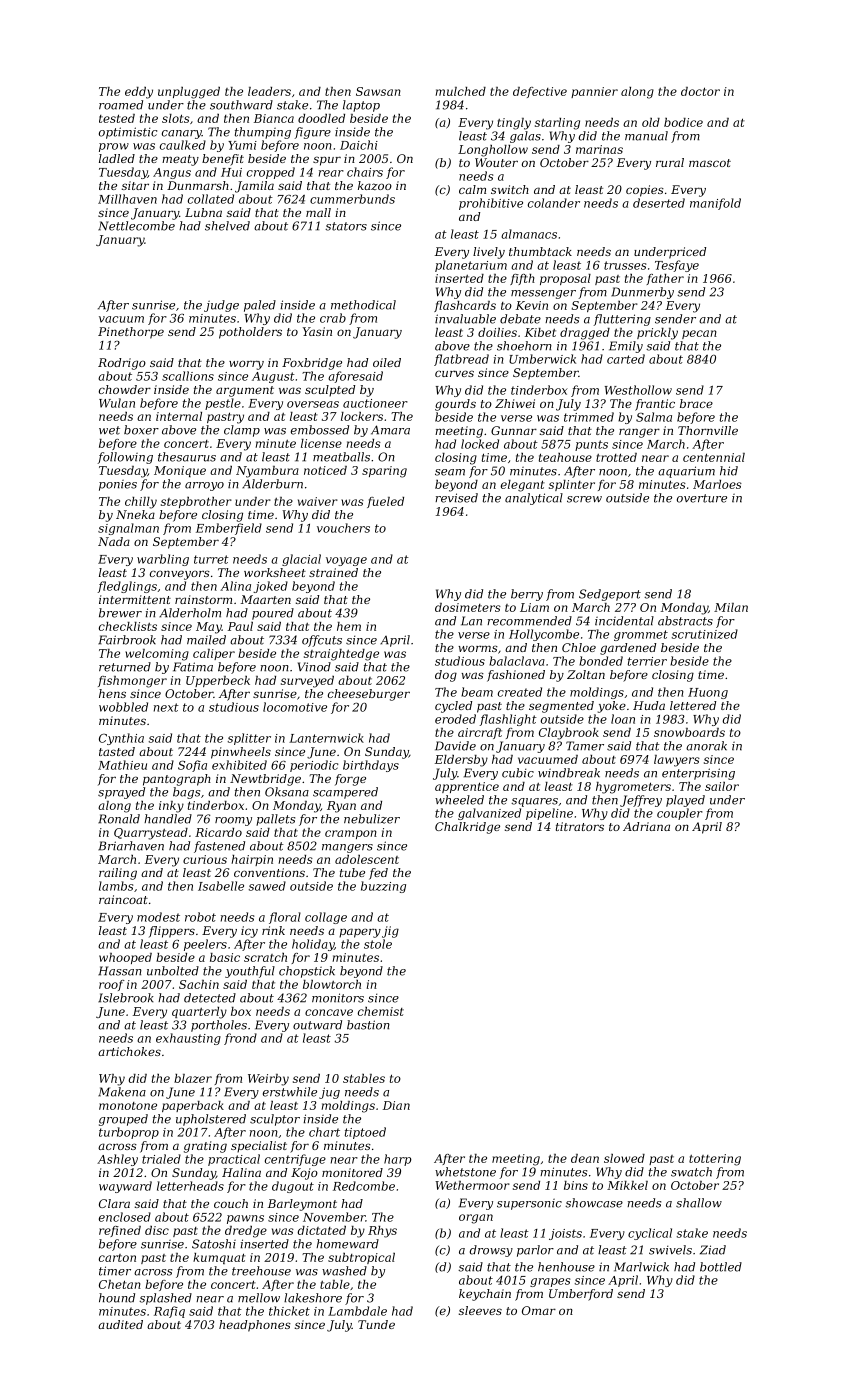 The height and width of the screenshot is (1400, 849). I want to click on doctor, so click(700, 91).
